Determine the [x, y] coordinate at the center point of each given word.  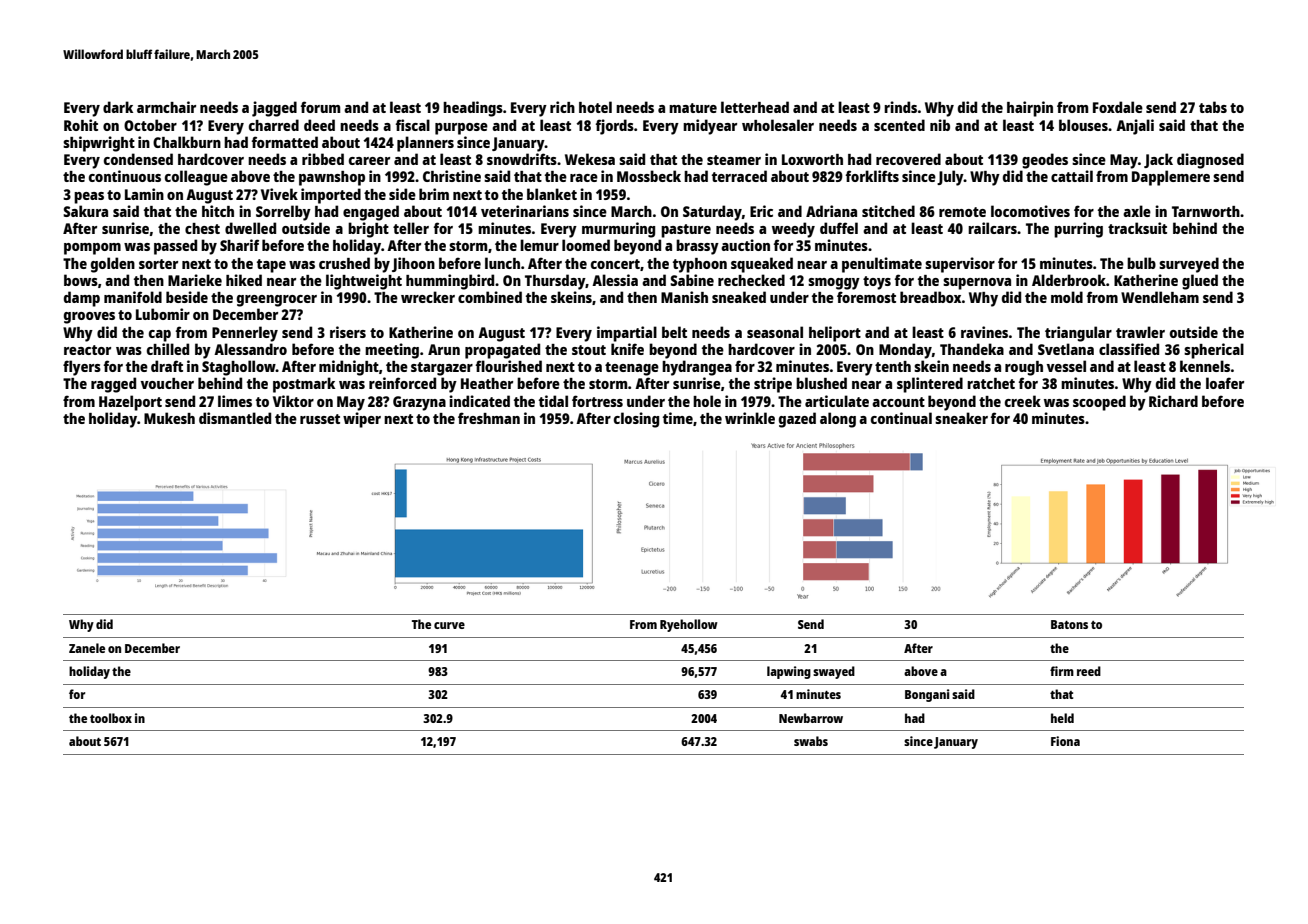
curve [449, 625]
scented [899, 125]
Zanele [87, 648]
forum [320, 107]
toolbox [111, 718]
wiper [362, 420]
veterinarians [525, 211]
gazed [797, 420]
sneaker [961, 418]
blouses [1083, 125]
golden [113, 265]
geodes [1045, 161]
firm [1062, 671]
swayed [834, 672]
